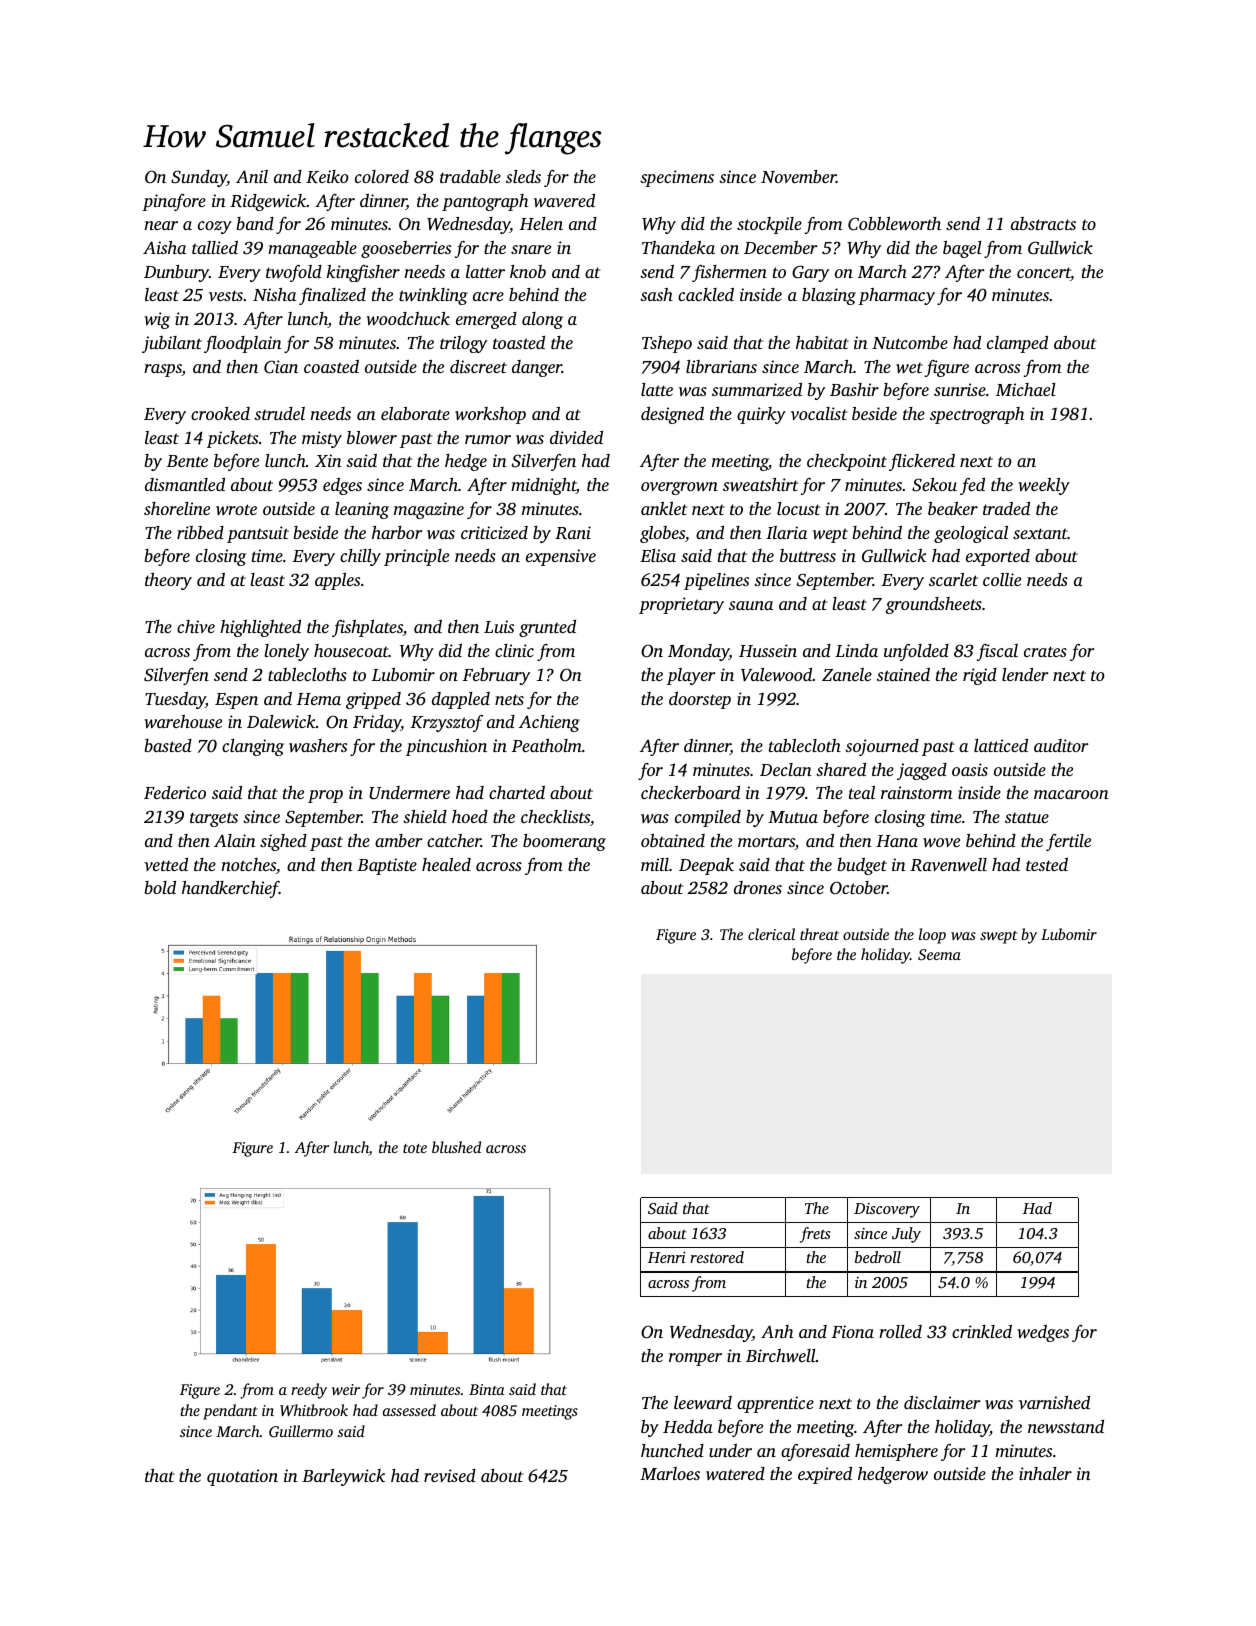 This image has width=1256, height=1626. I want to click on Achieng, so click(549, 723).
